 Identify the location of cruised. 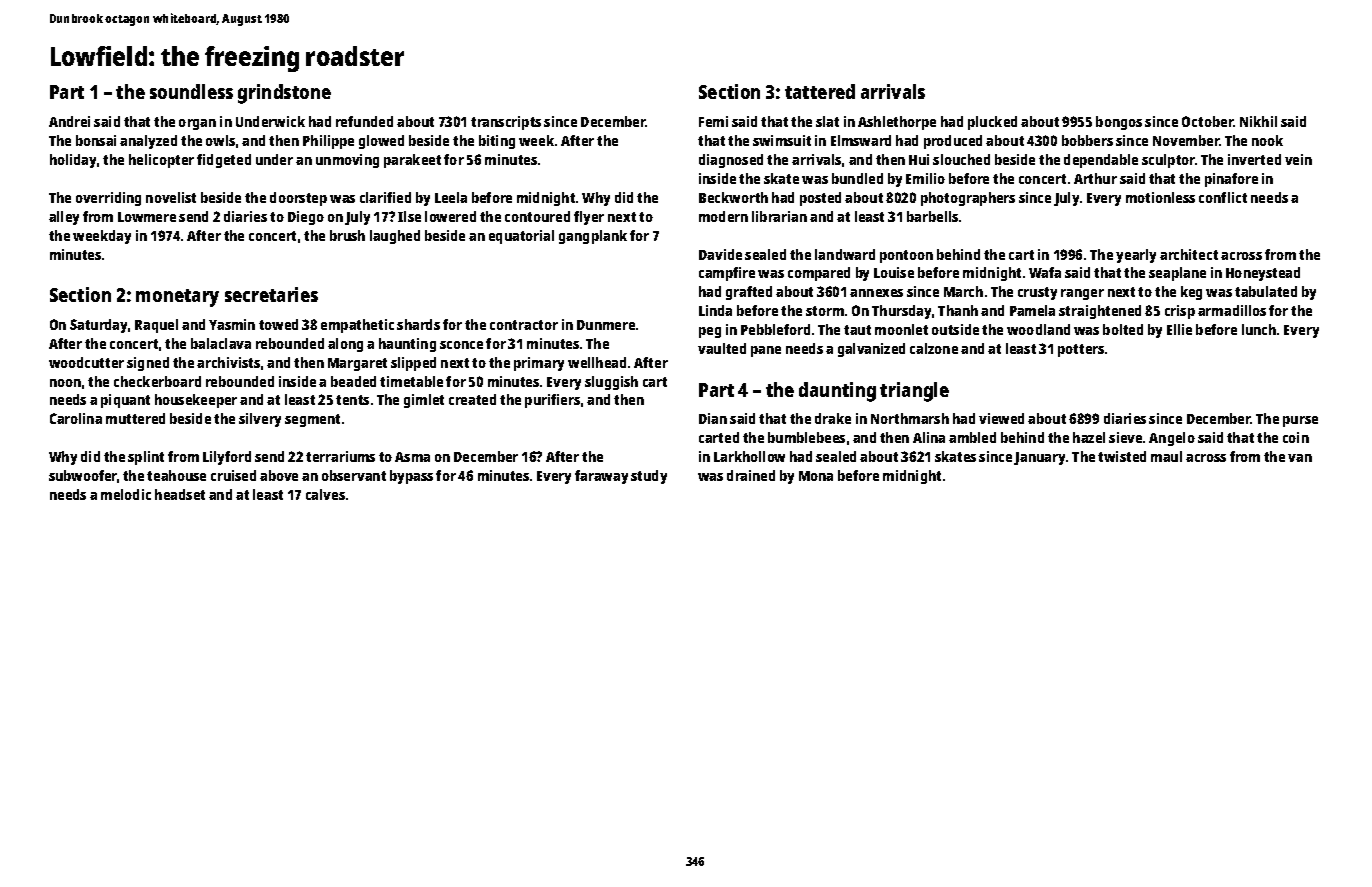
(233, 475).
